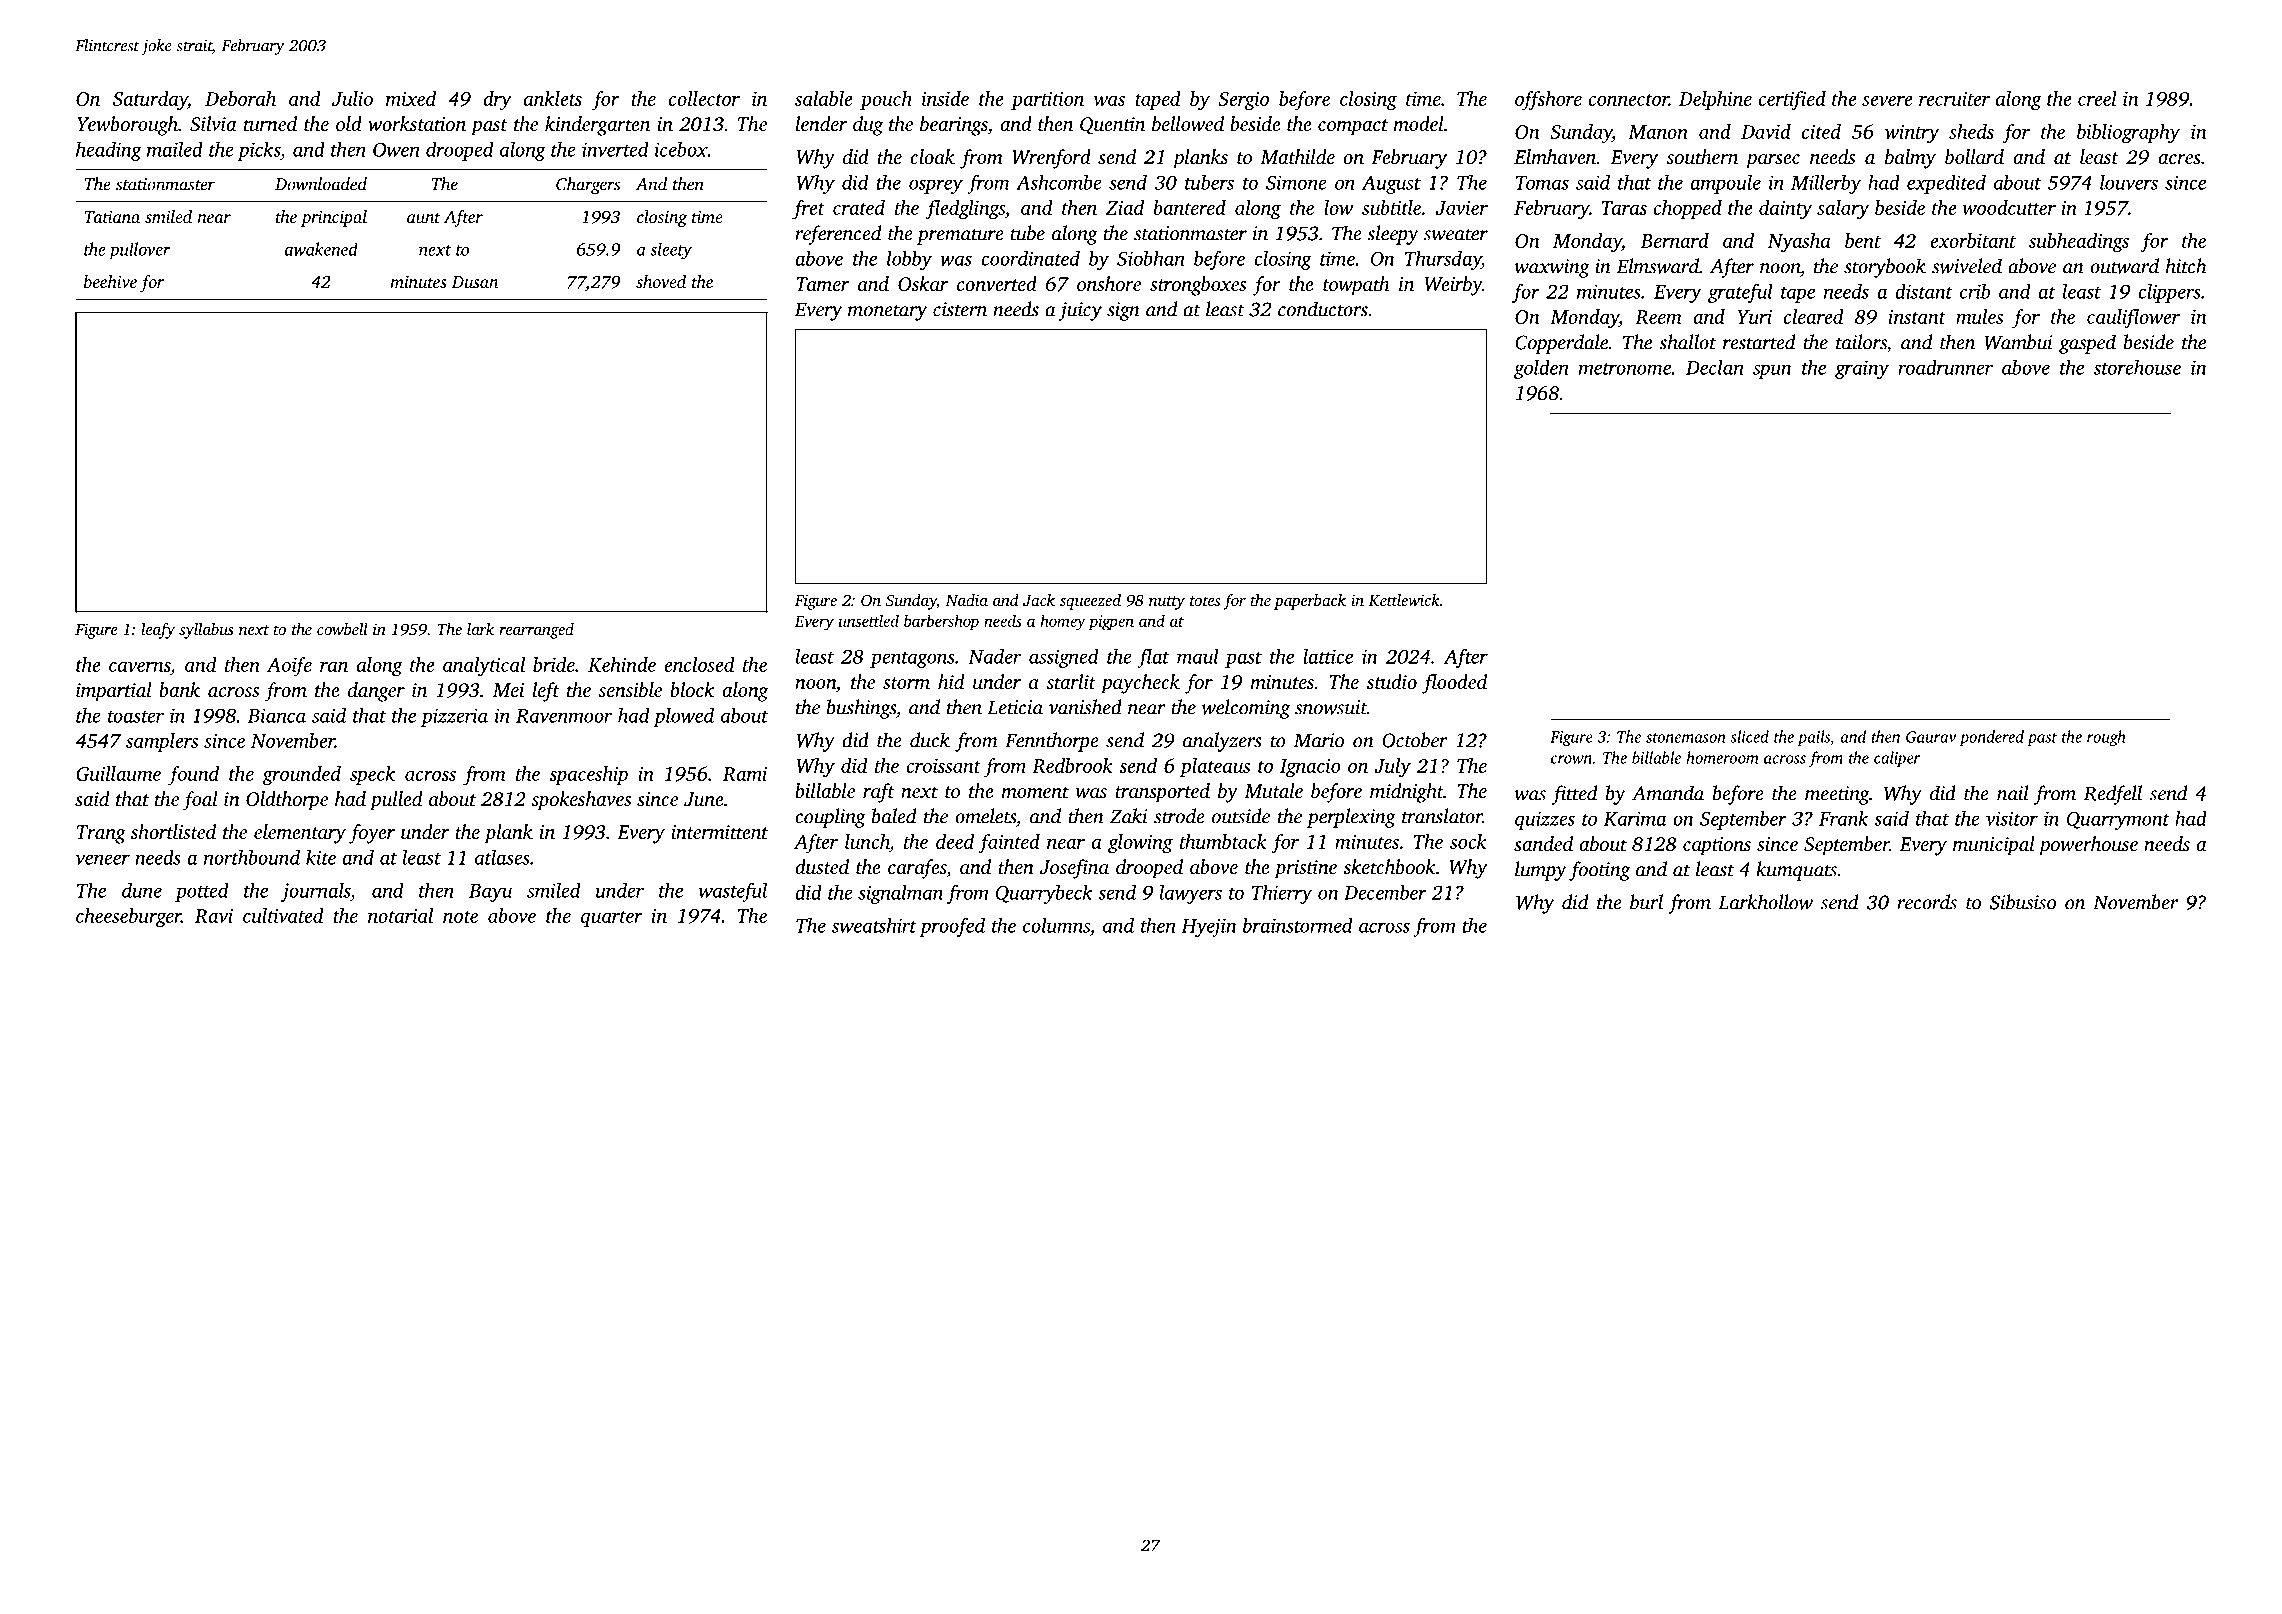 This document has height=1614, width=2282. I want to click on note, so click(460, 917).
